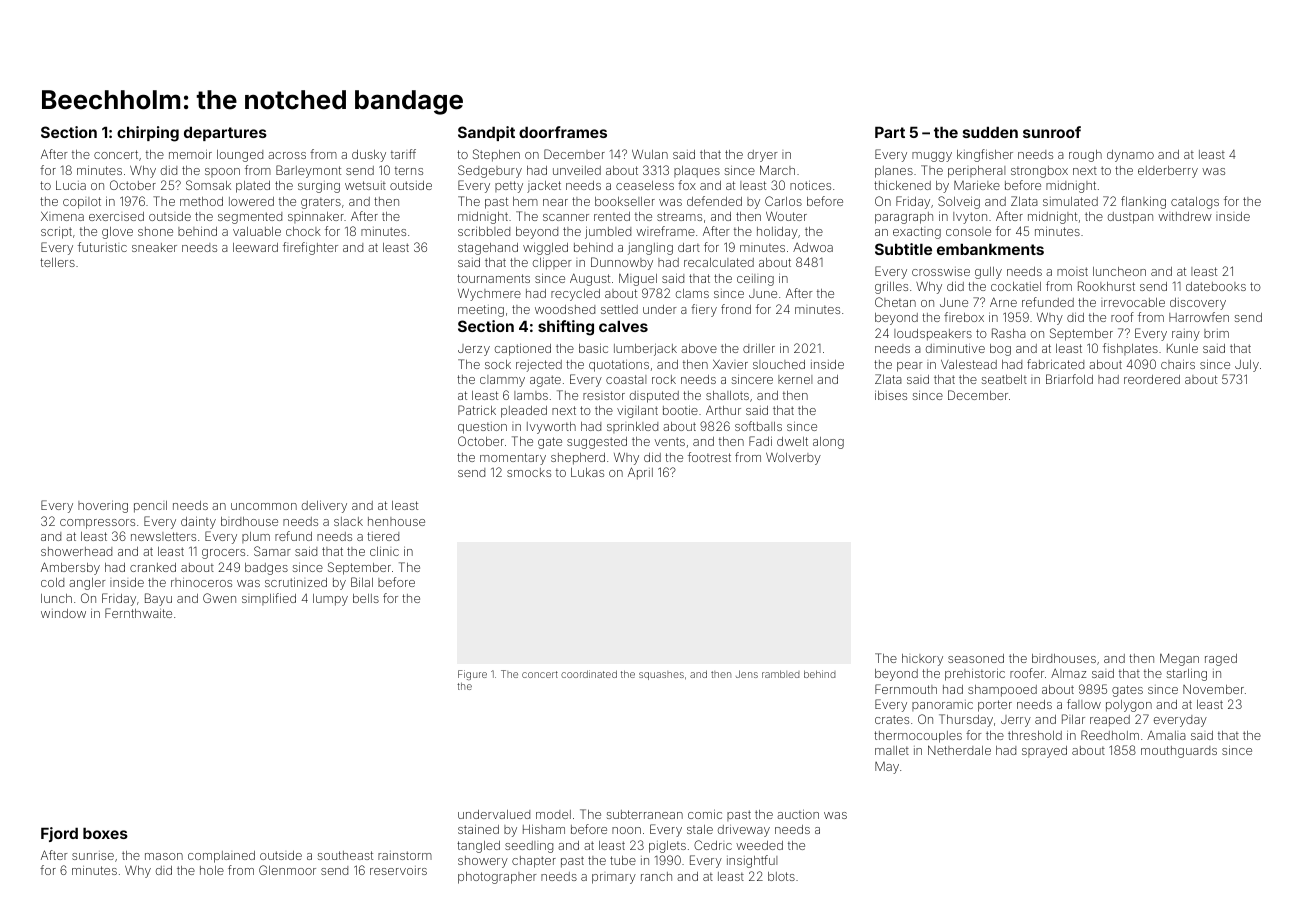 This screenshot has height=924, width=1308. Describe the element at coordinates (892, 719) in the screenshot. I see `crates` at that location.
